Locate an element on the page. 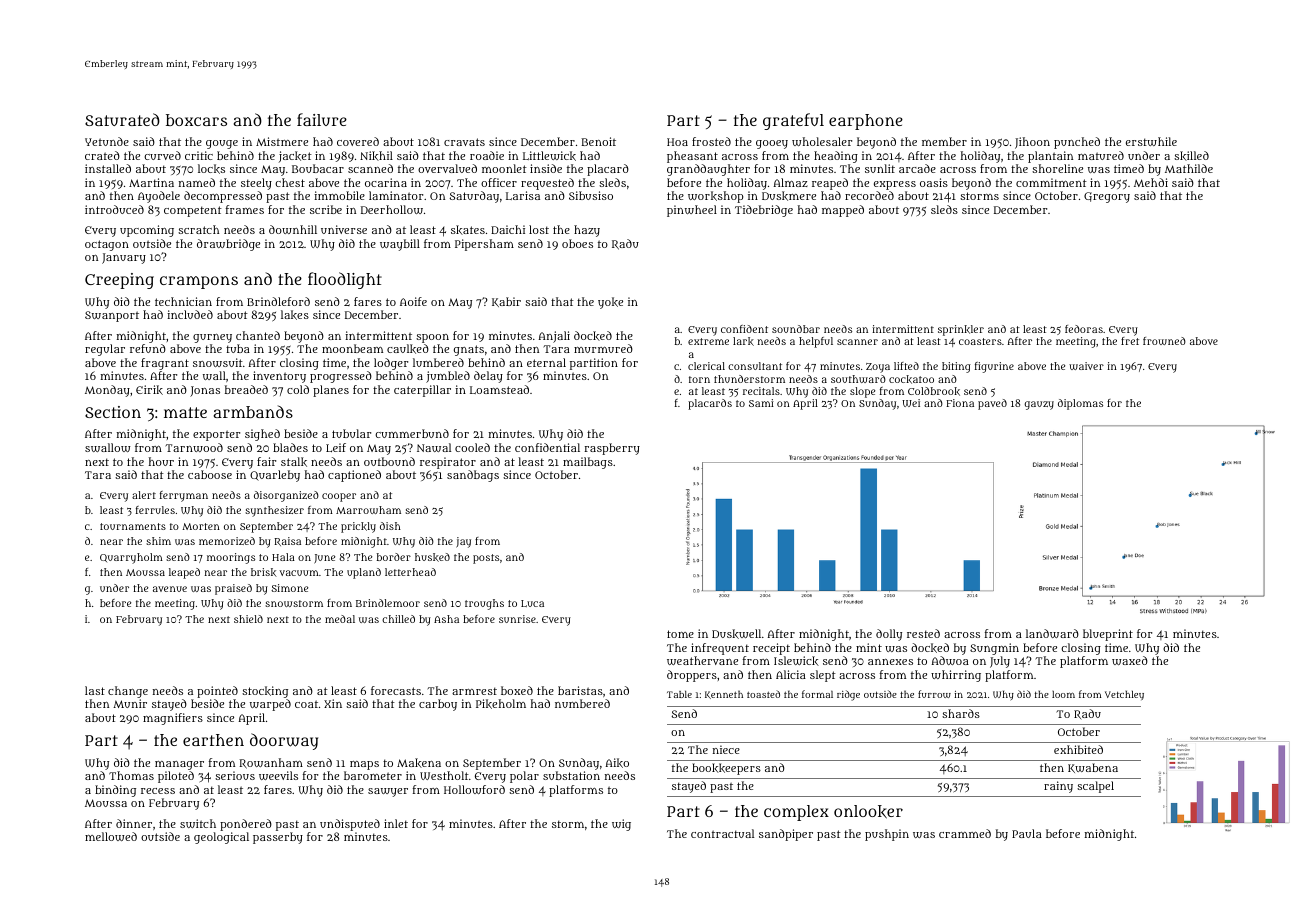  Gregory is located at coordinates (1107, 197).
